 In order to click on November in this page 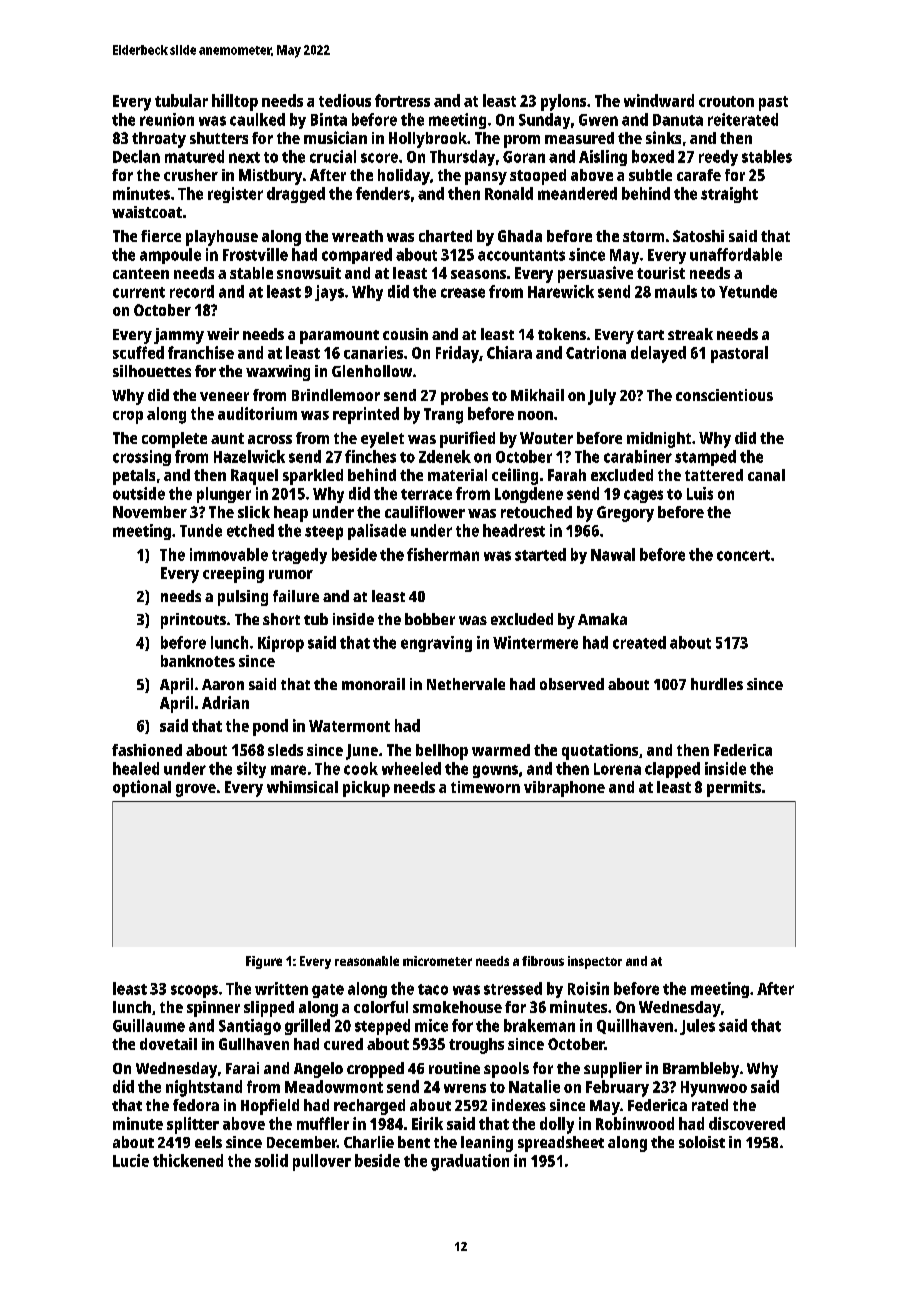, I will do `click(150, 512)`.
